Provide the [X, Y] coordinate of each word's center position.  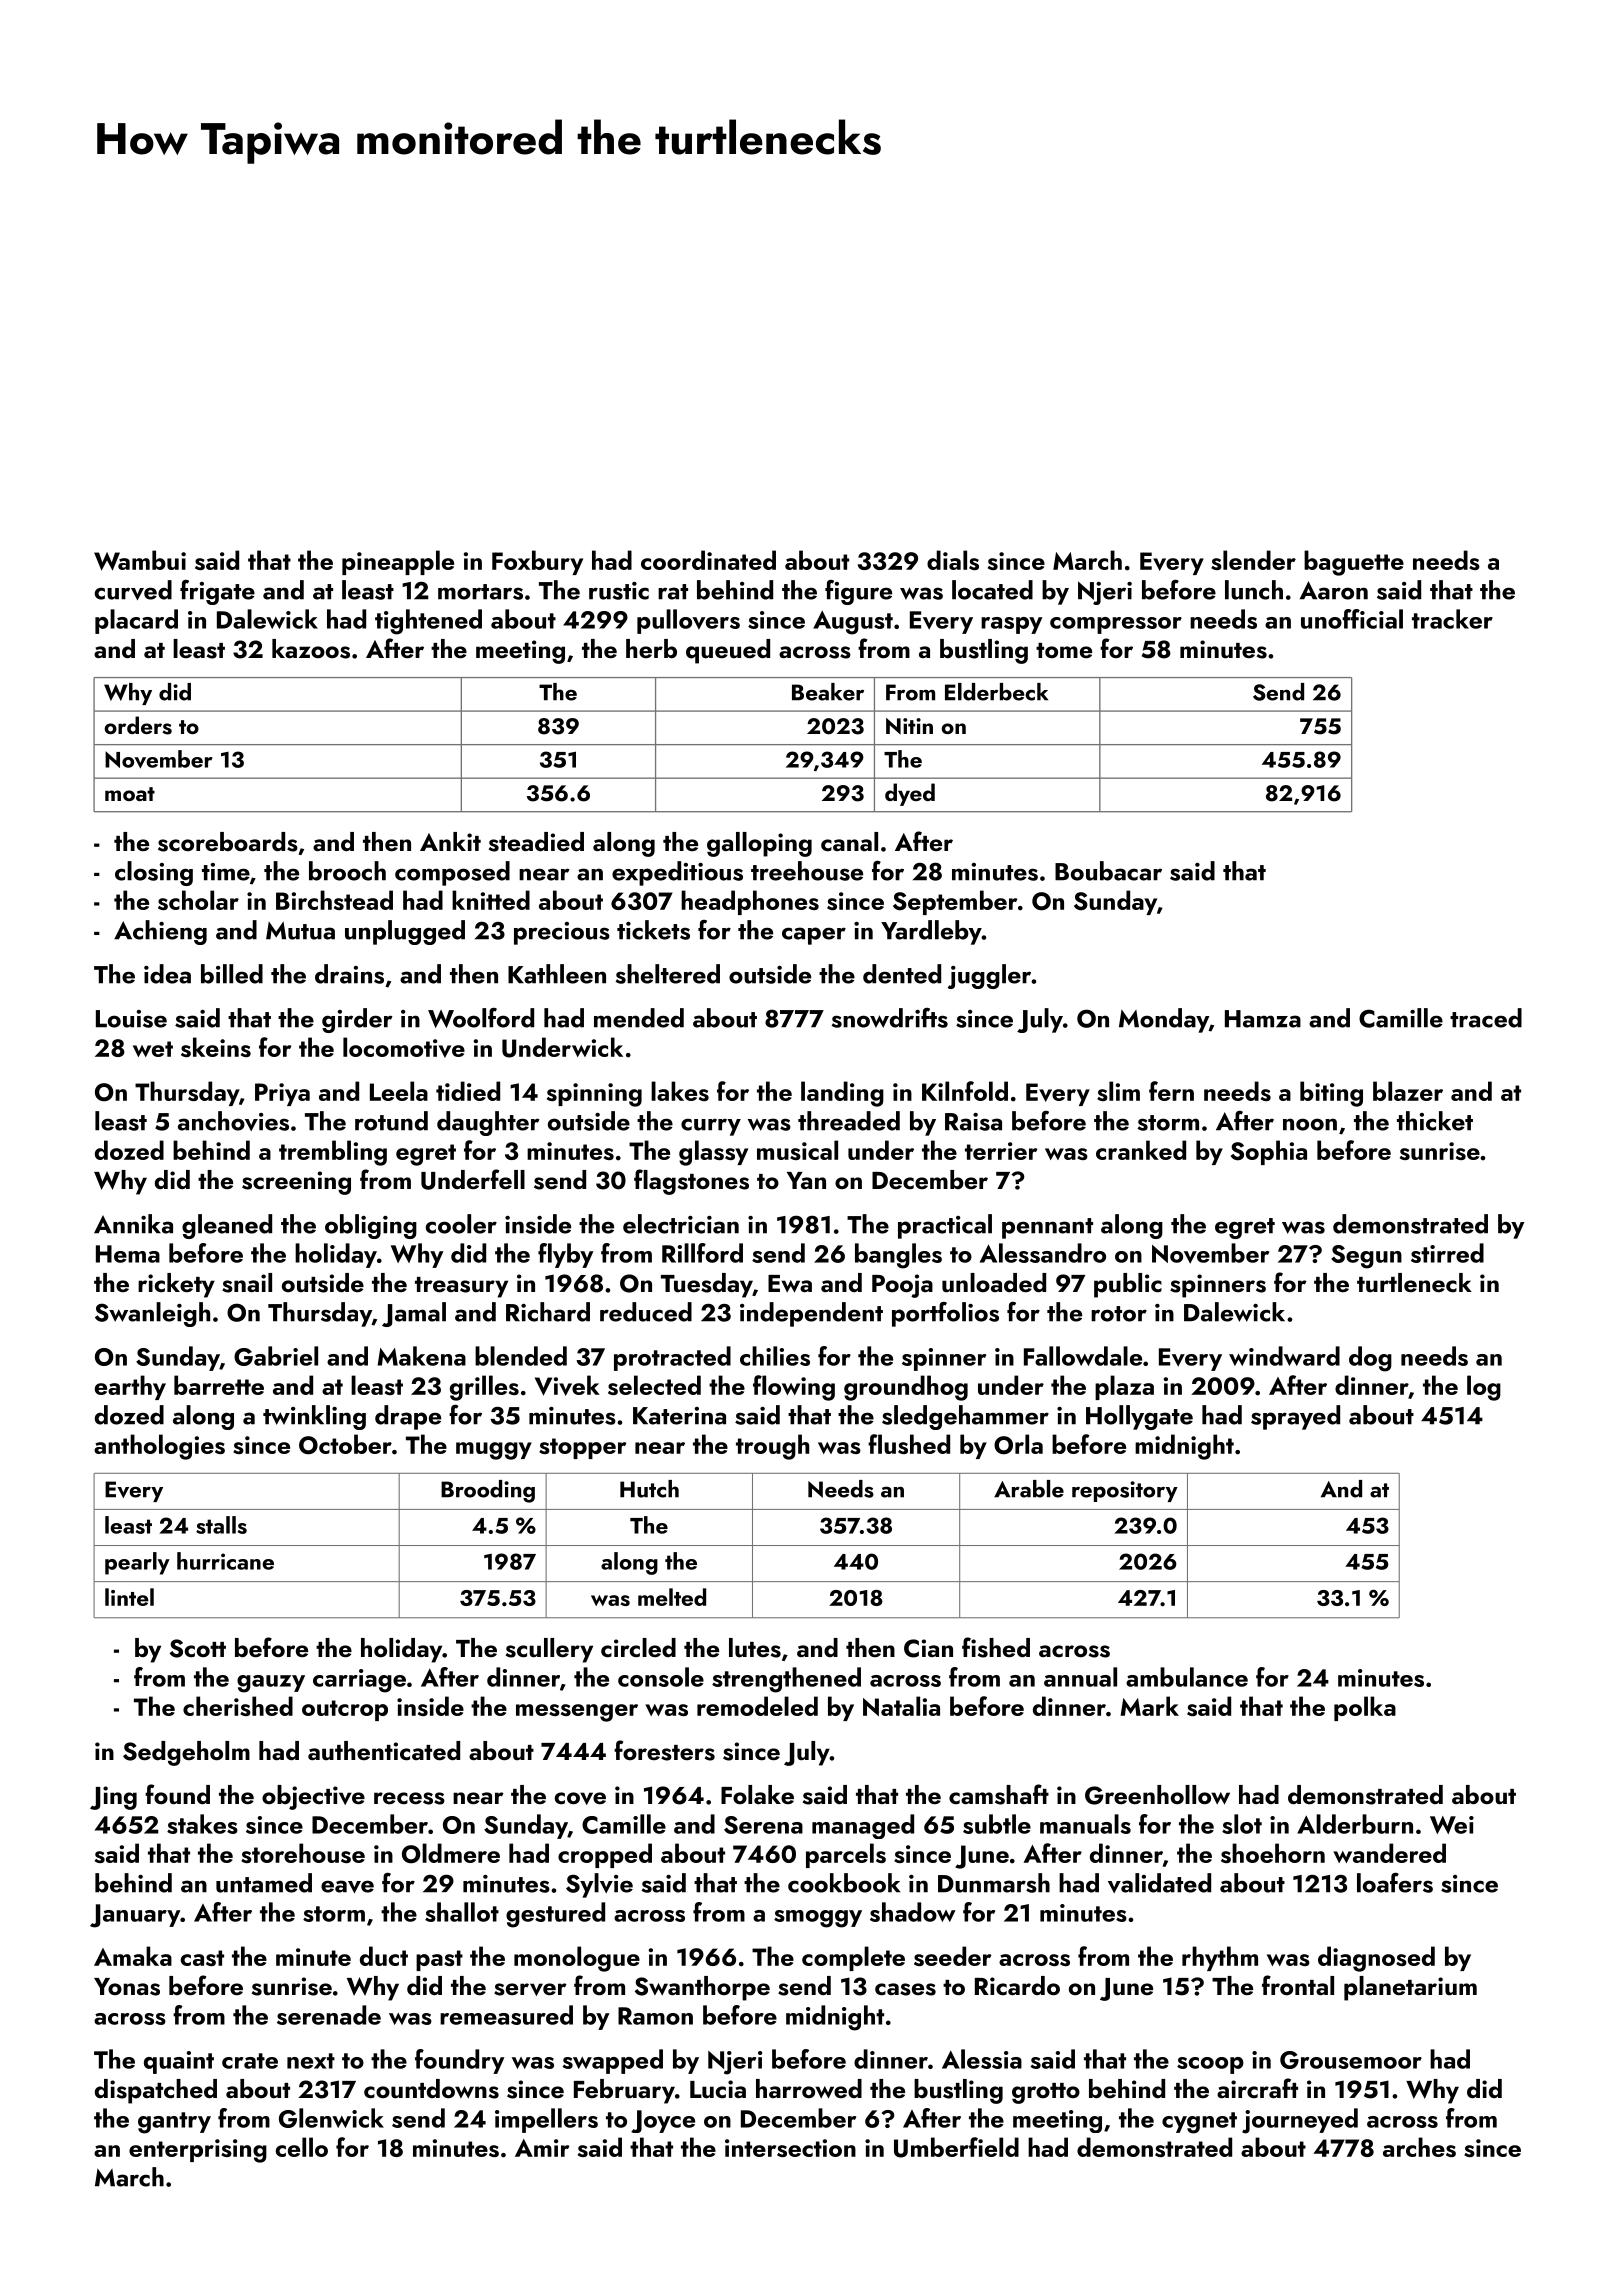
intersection [790, 2148]
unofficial [1352, 619]
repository [1125, 1491]
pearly [137, 1563]
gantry [174, 2123]
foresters [664, 1750]
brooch [347, 871]
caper [814, 936]
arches [1419, 2147]
